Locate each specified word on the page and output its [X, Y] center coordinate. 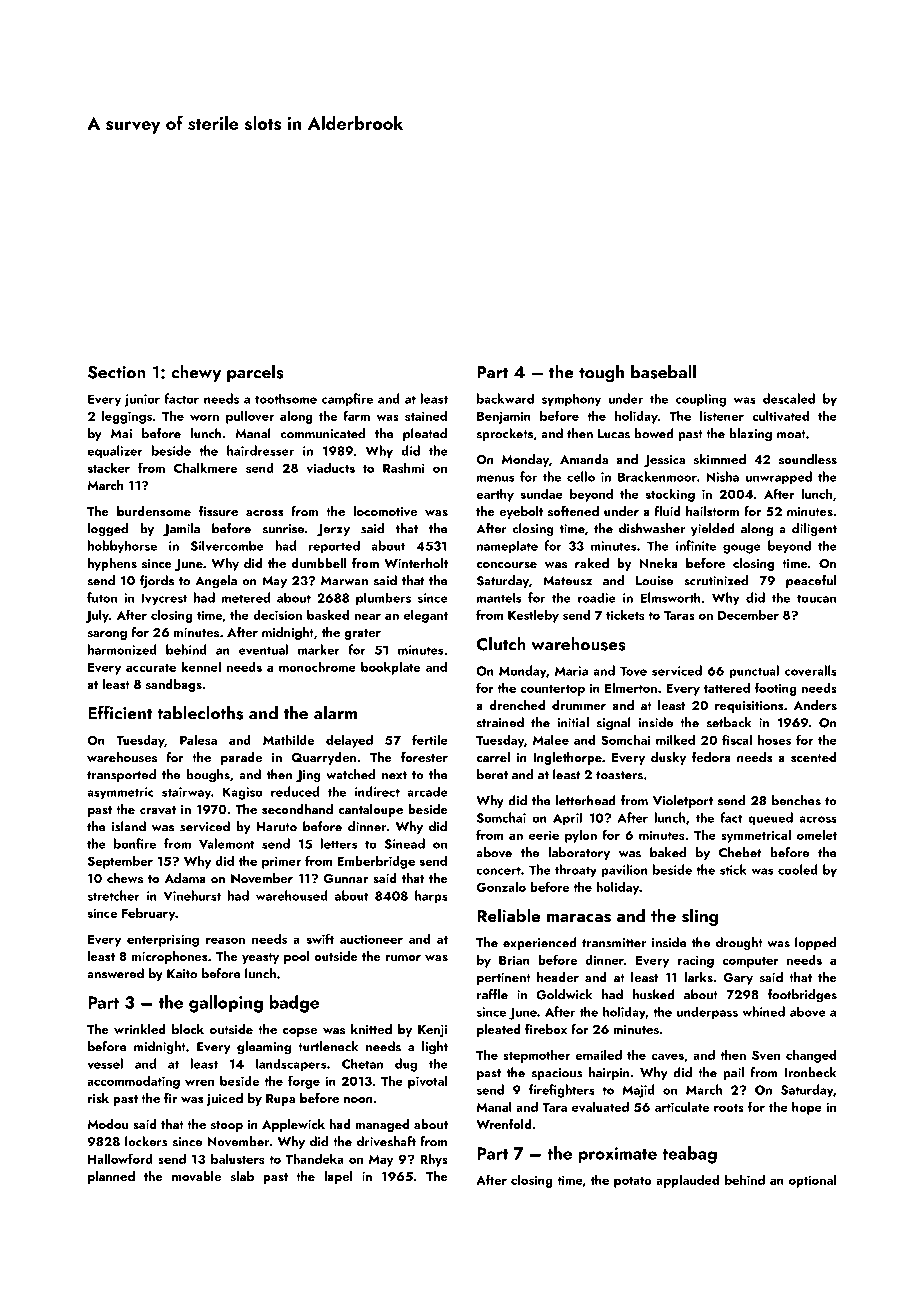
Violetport [683, 801]
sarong [107, 635]
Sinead [405, 843]
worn [204, 417]
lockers [146, 1141]
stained [426, 416]
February [148, 914]
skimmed [720, 459]
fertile [429, 739]
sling [700, 917]
